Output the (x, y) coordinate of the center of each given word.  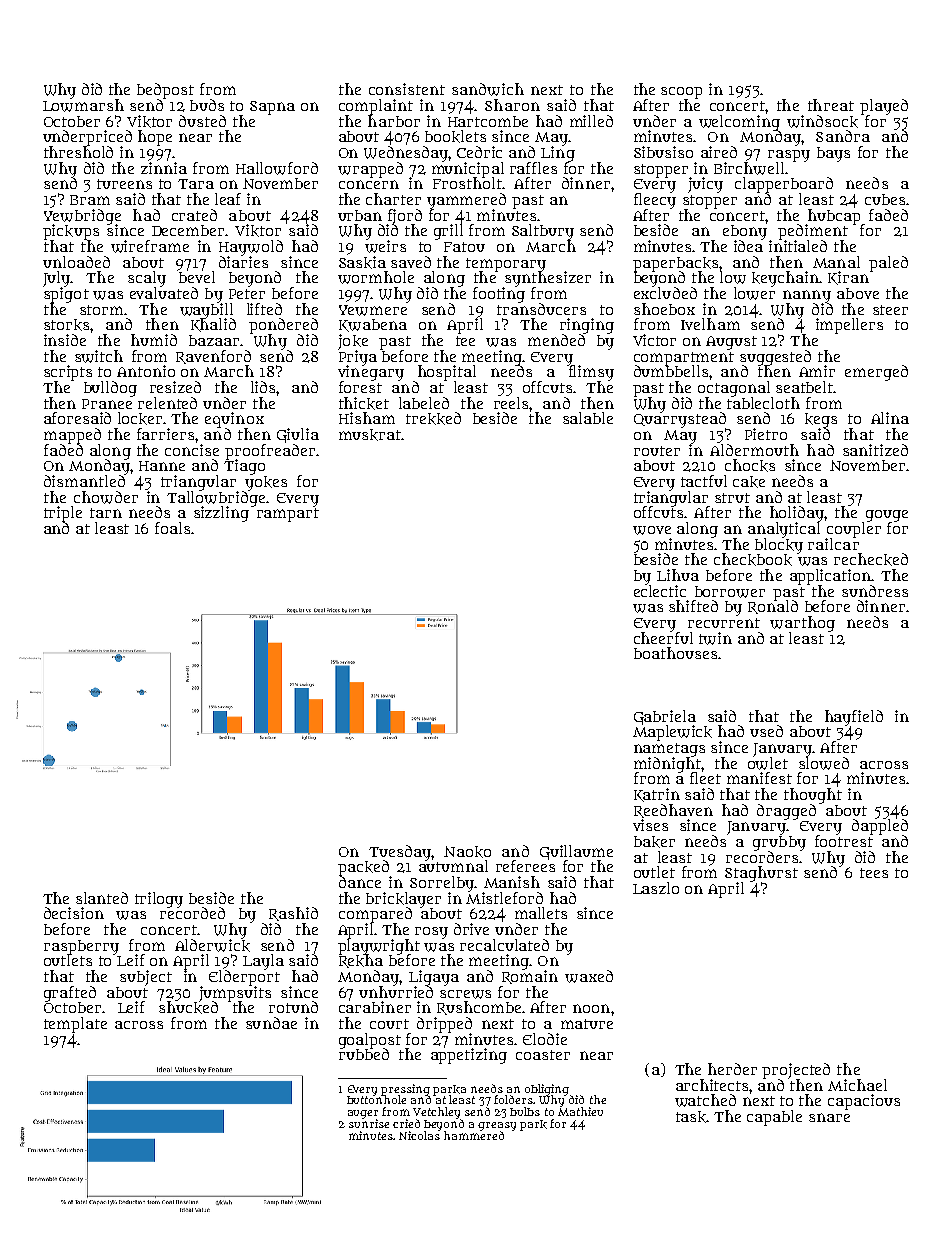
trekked (433, 418)
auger (363, 1114)
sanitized (875, 450)
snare (829, 1117)
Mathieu (580, 1111)
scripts (68, 373)
